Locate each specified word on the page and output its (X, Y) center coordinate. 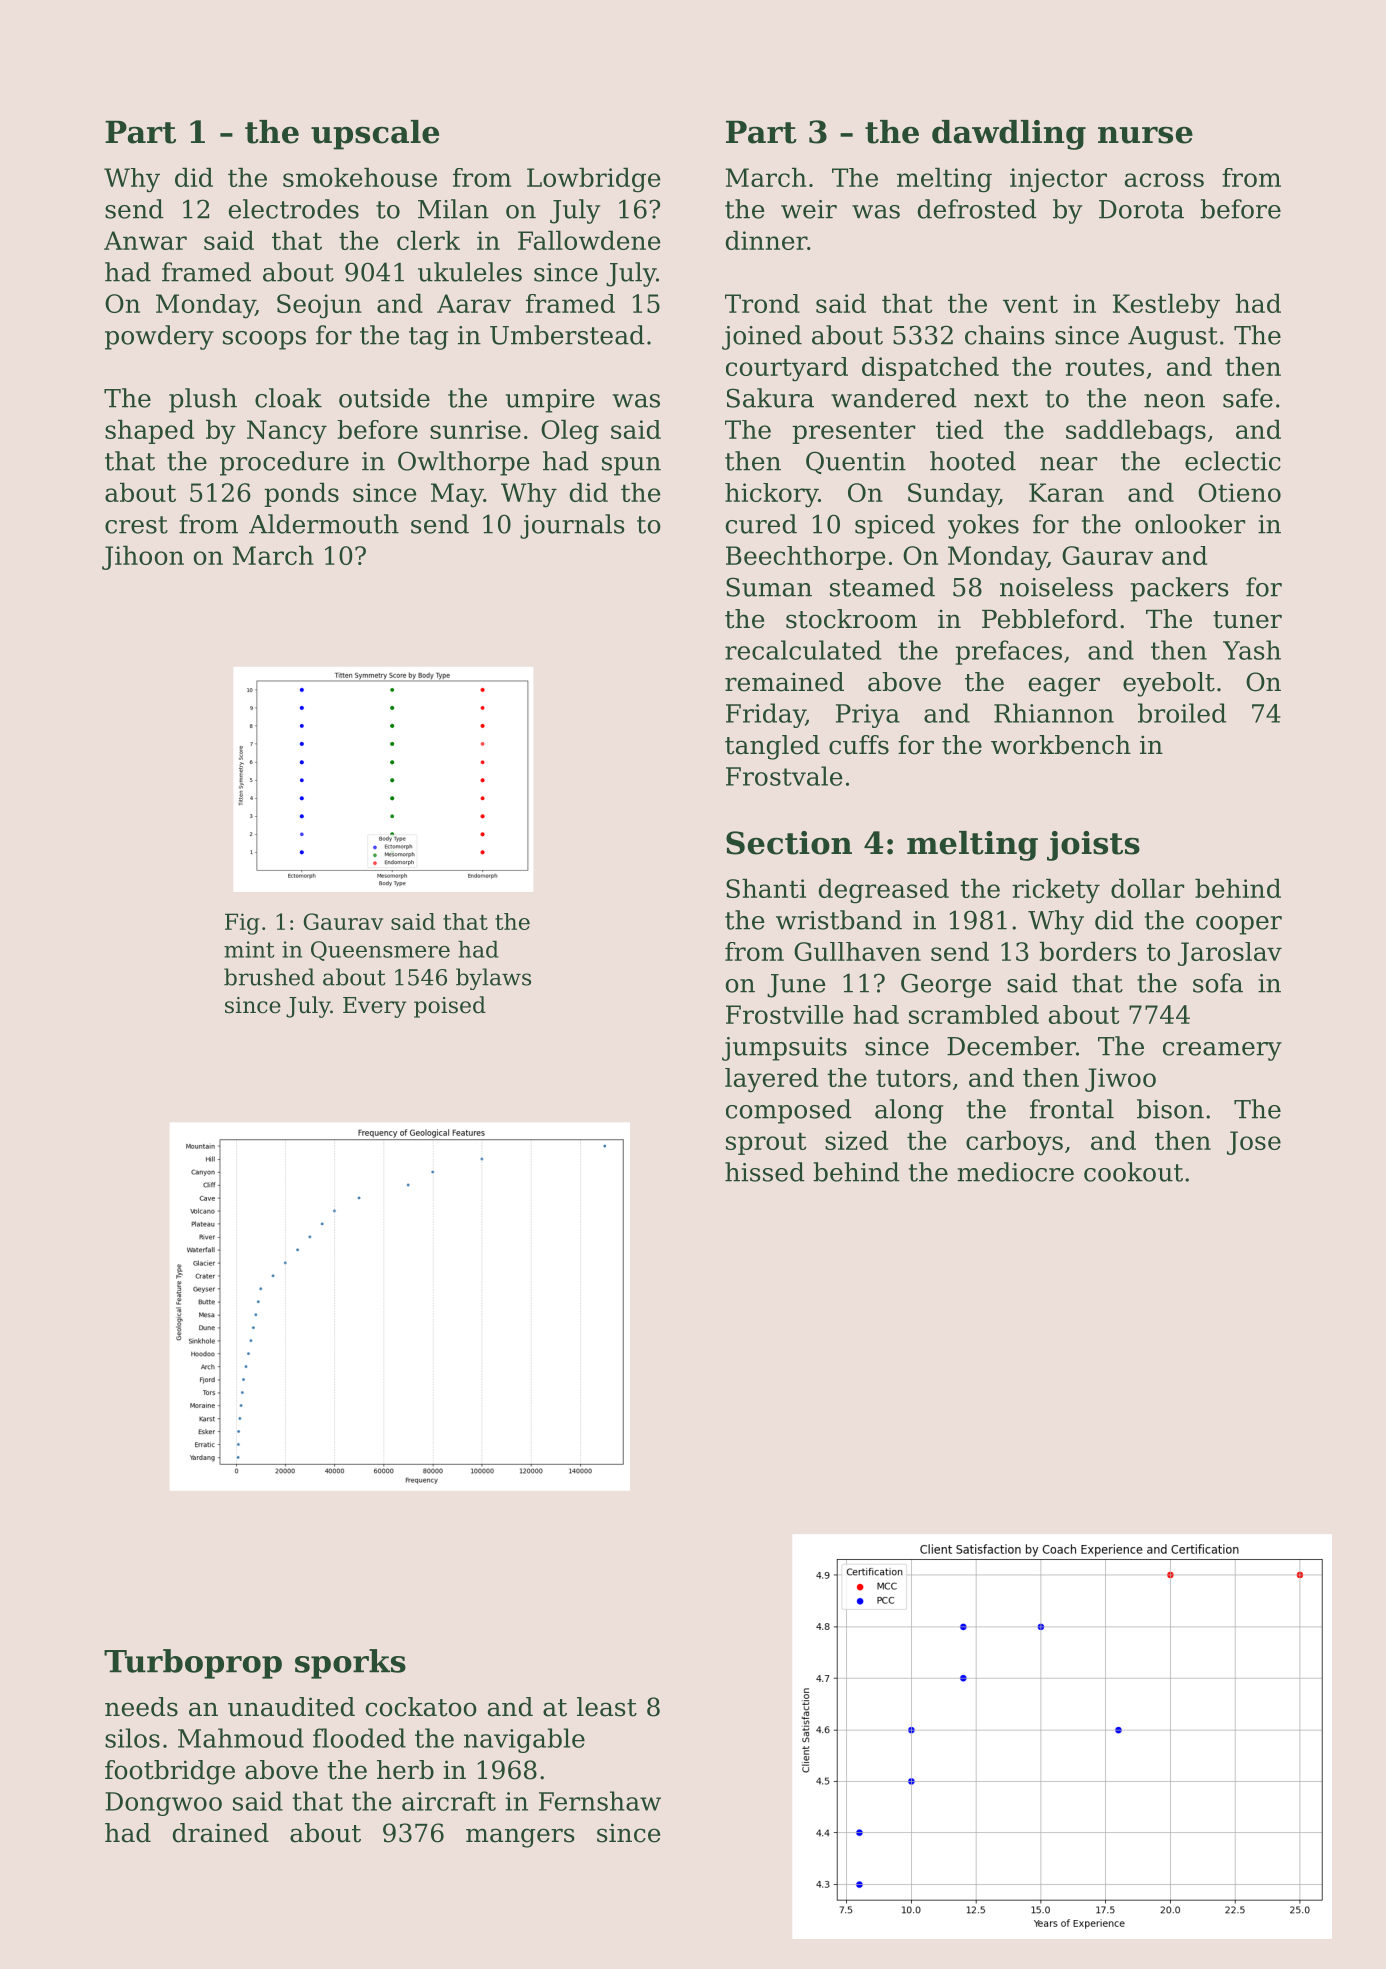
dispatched (930, 368)
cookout (1133, 1172)
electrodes (294, 209)
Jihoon (143, 557)
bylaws (493, 979)
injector (1058, 180)
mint (249, 949)
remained (784, 682)
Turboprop (193, 1664)
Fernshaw (600, 1801)
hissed (765, 1172)
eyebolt (1169, 684)
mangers (520, 1838)
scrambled (974, 1014)
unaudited (291, 1707)
